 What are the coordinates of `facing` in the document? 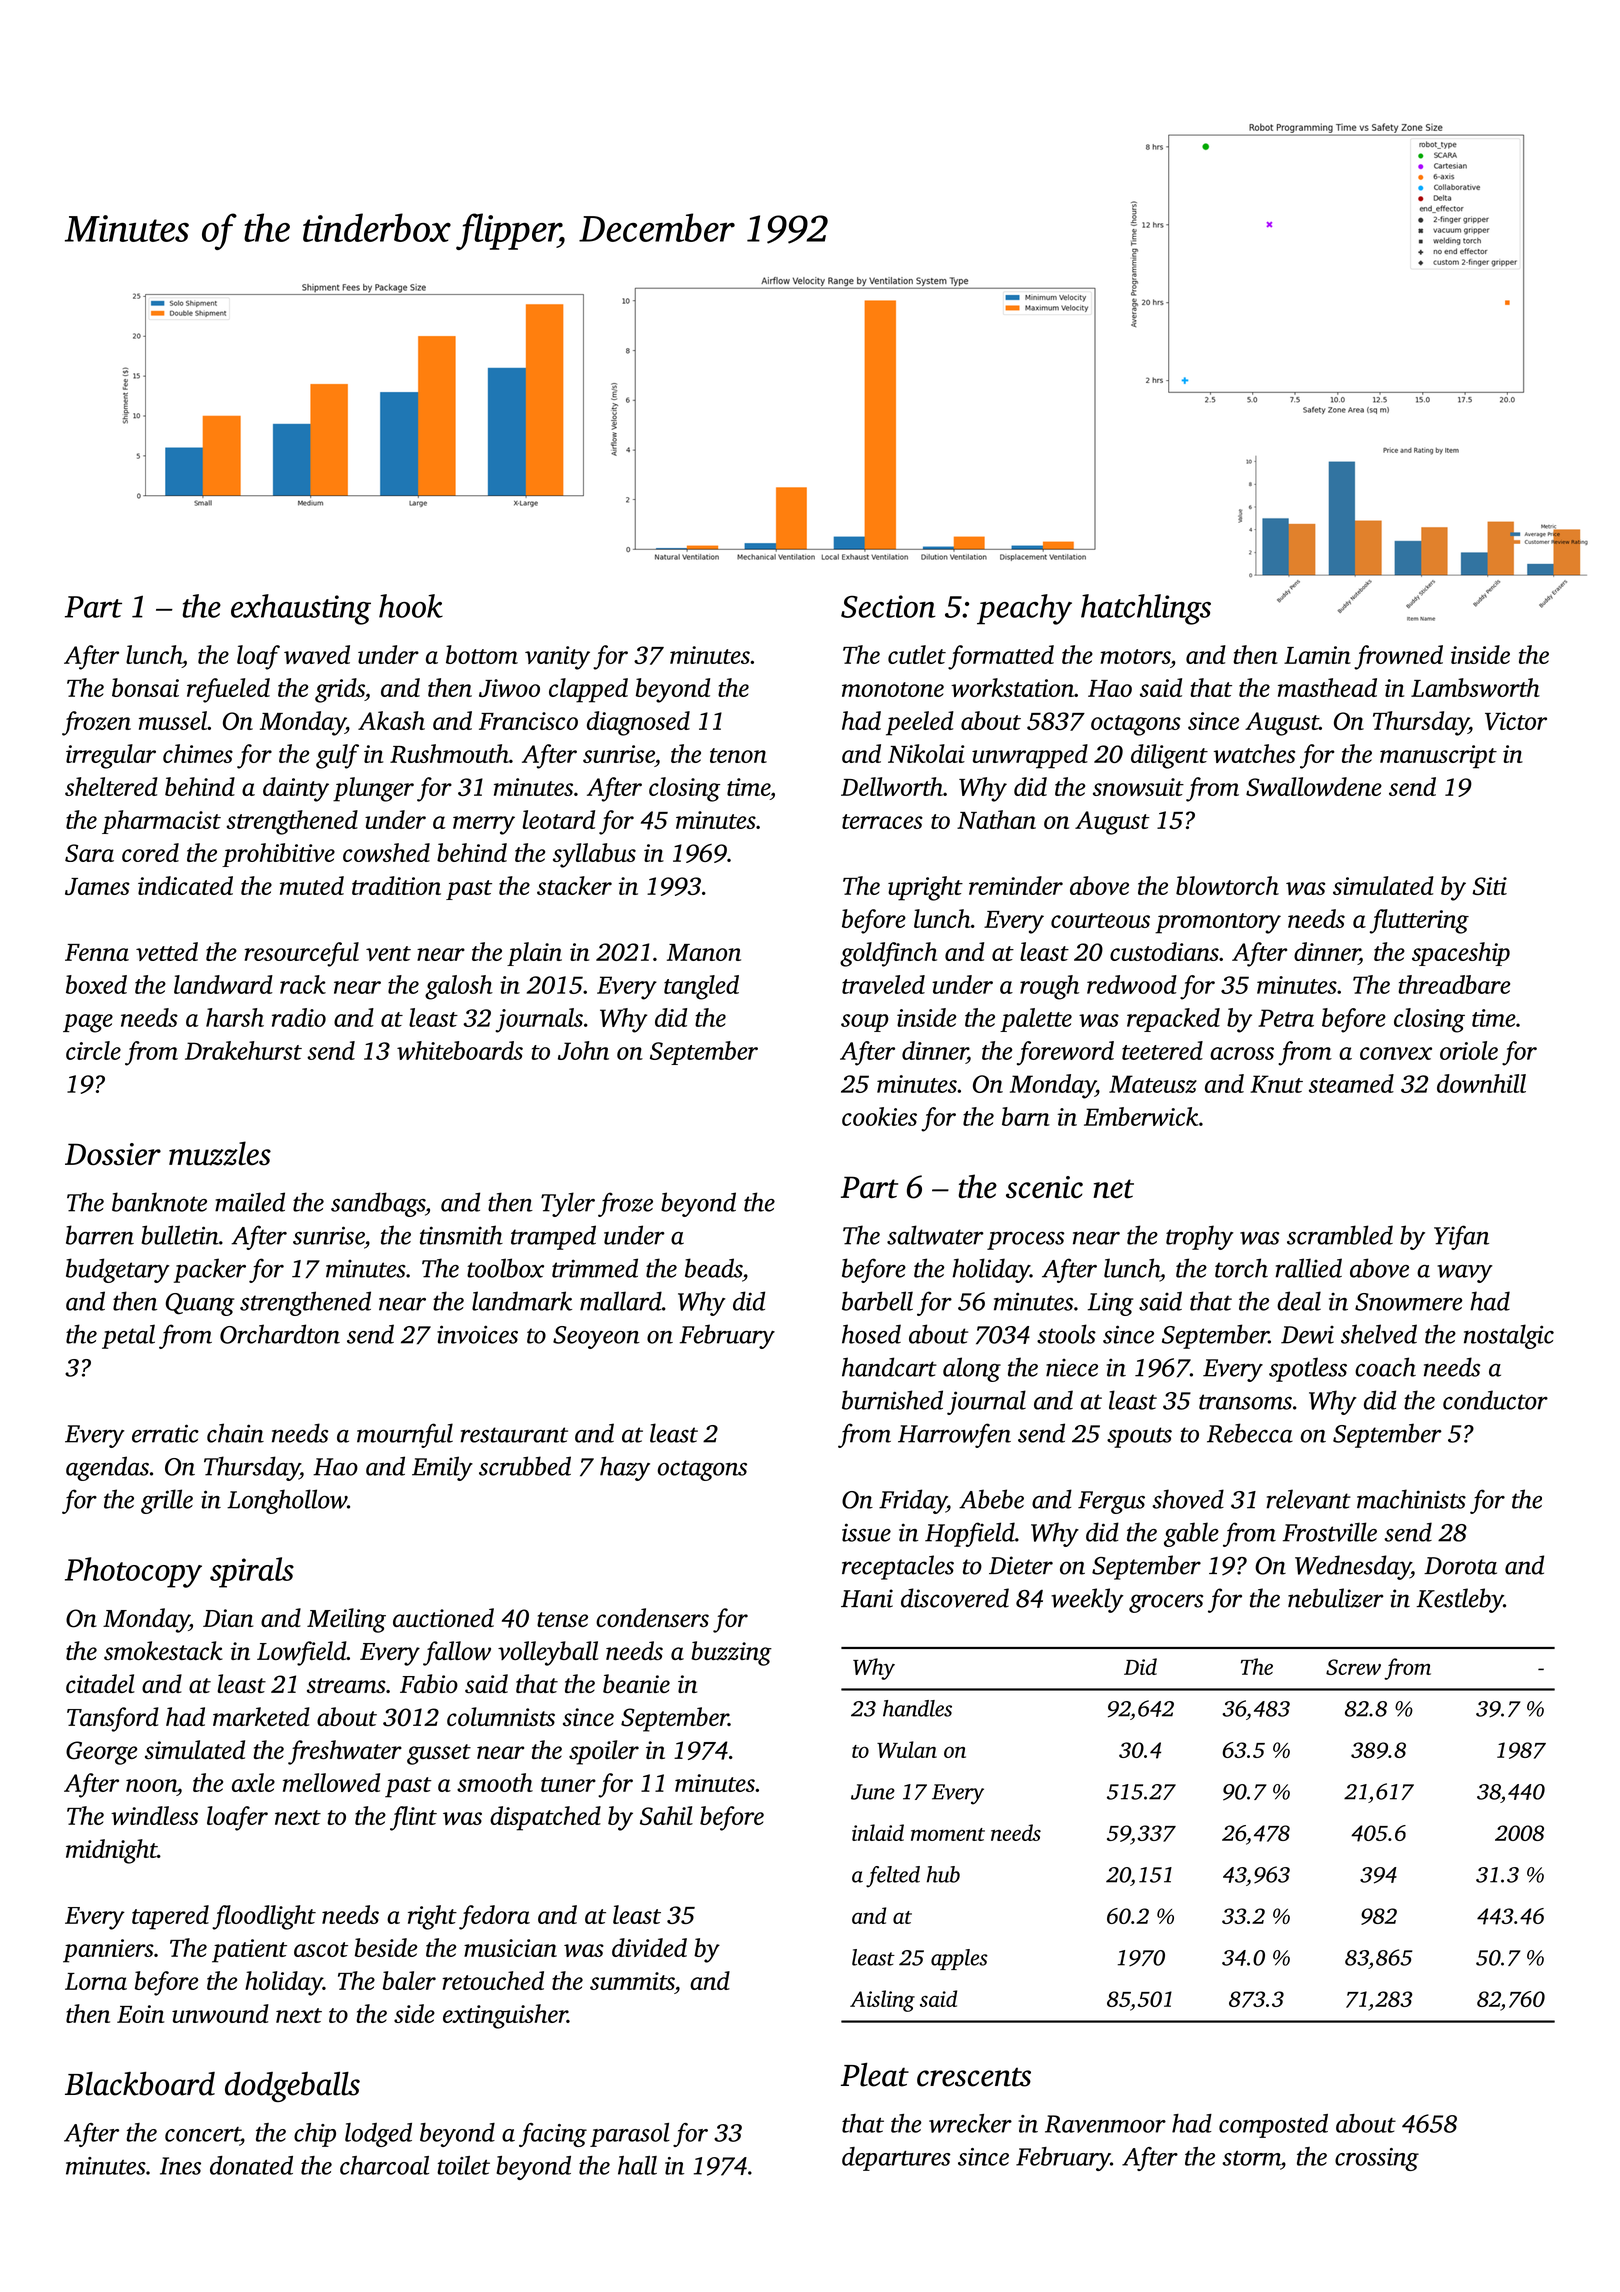 It's located at (553, 2135).
